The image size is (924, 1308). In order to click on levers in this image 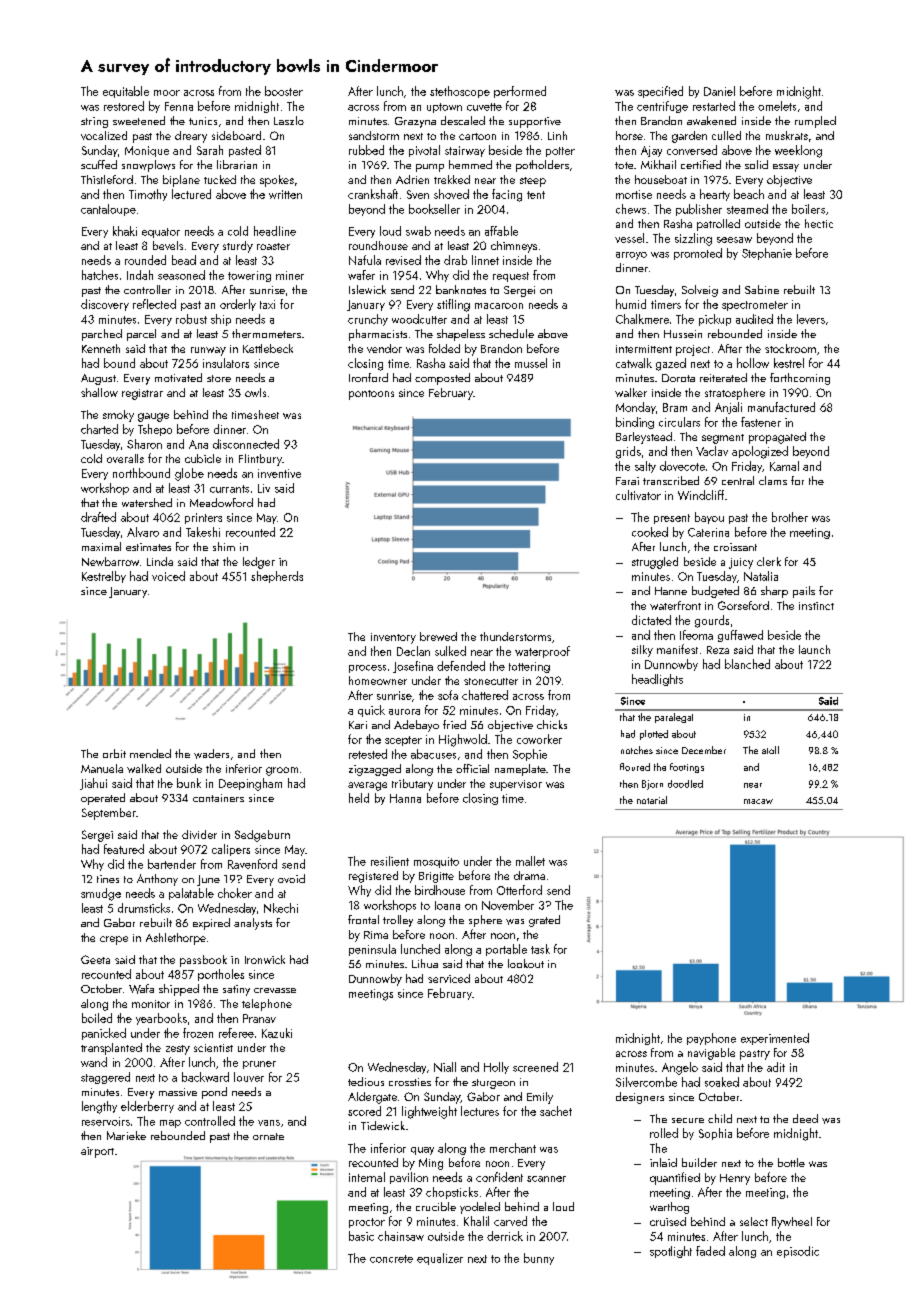, I will do `click(811, 319)`.
